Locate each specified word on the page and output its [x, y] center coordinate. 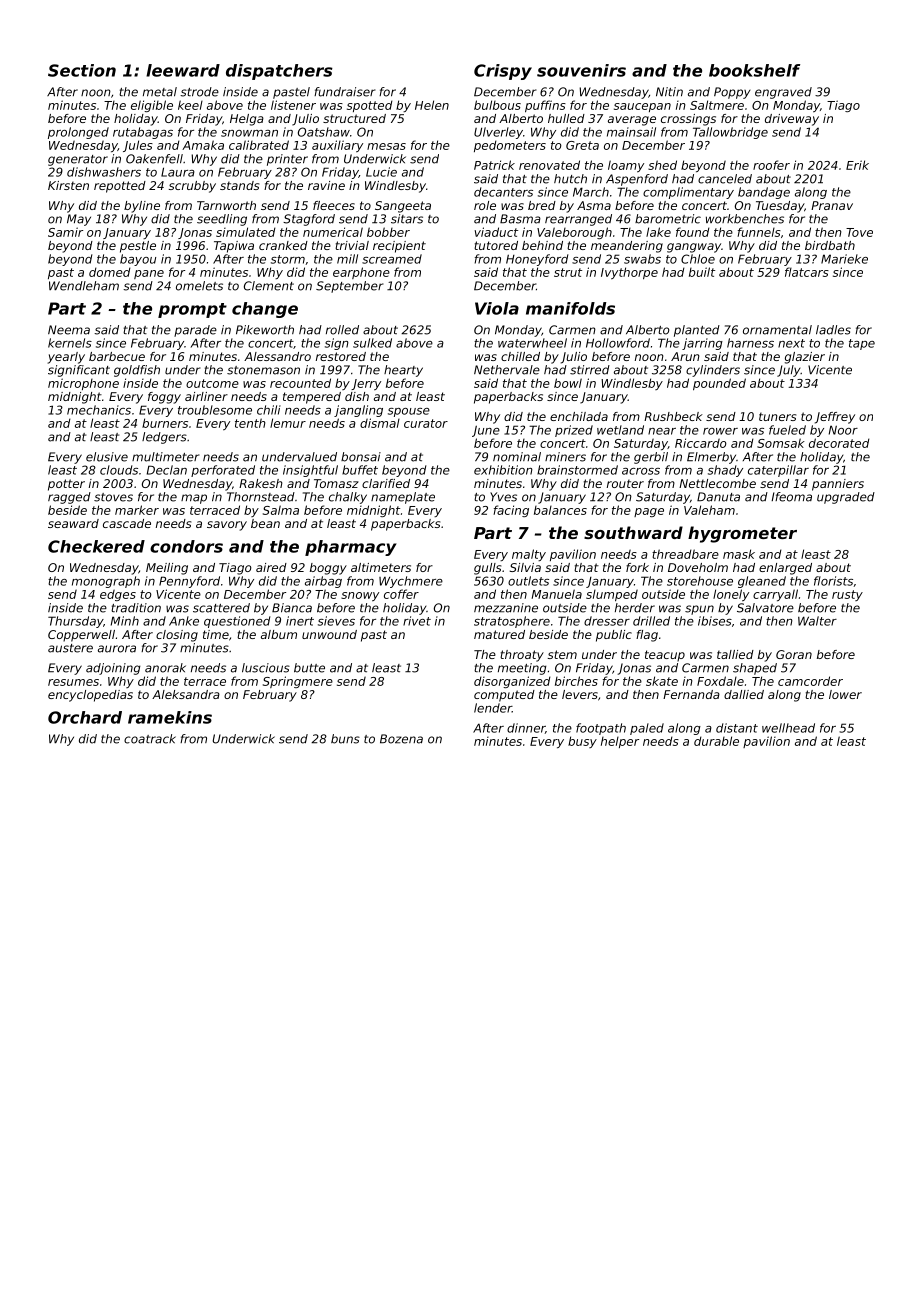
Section [82, 70]
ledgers [164, 438]
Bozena [401, 739]
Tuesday [780, 207]
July [789, 371]
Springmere [298, 682]
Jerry [366, 384]
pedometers [510, 146]
